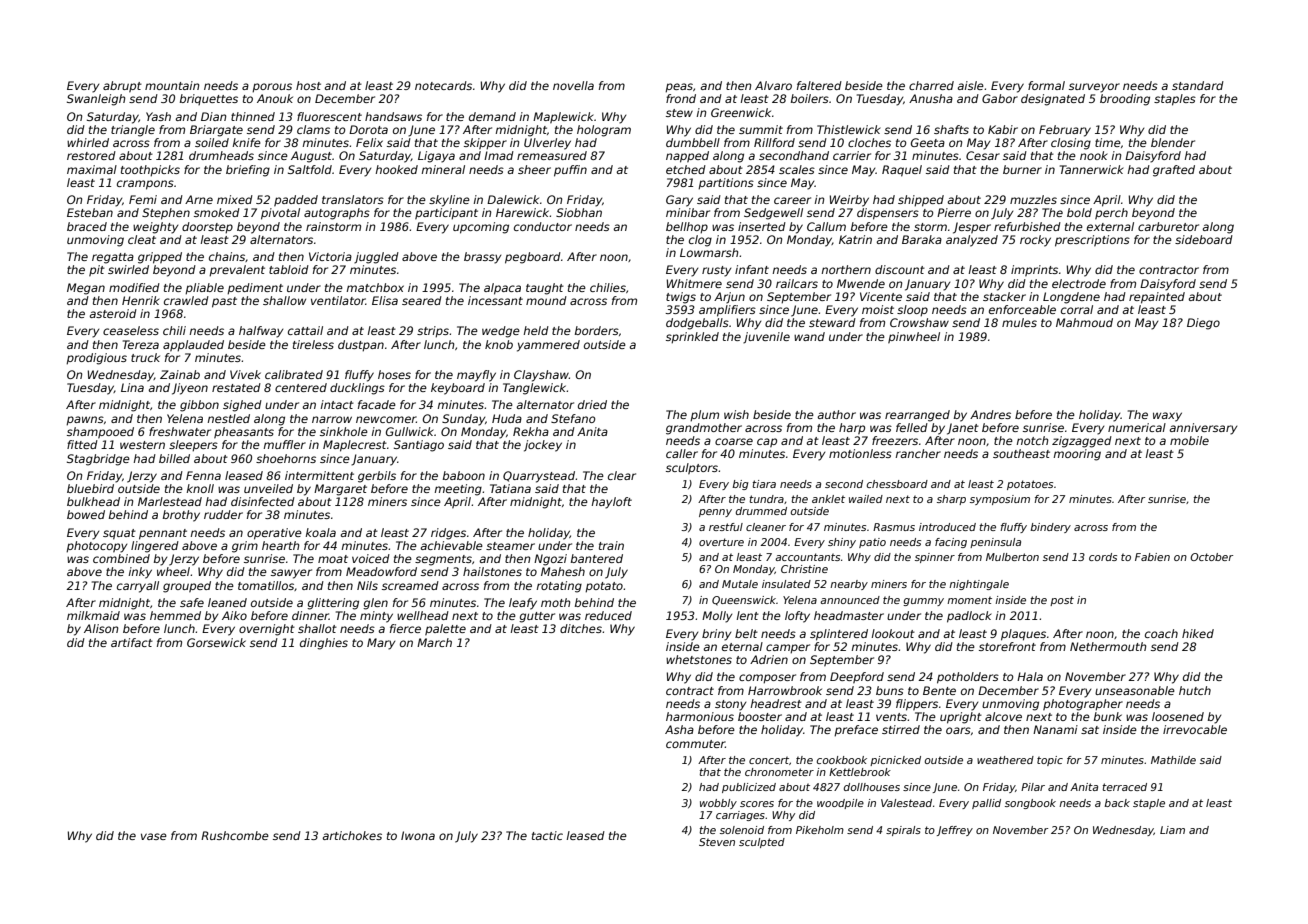 This screenshot has width=1308, height=924. I want to click on prodigious, so click(96, 359).
